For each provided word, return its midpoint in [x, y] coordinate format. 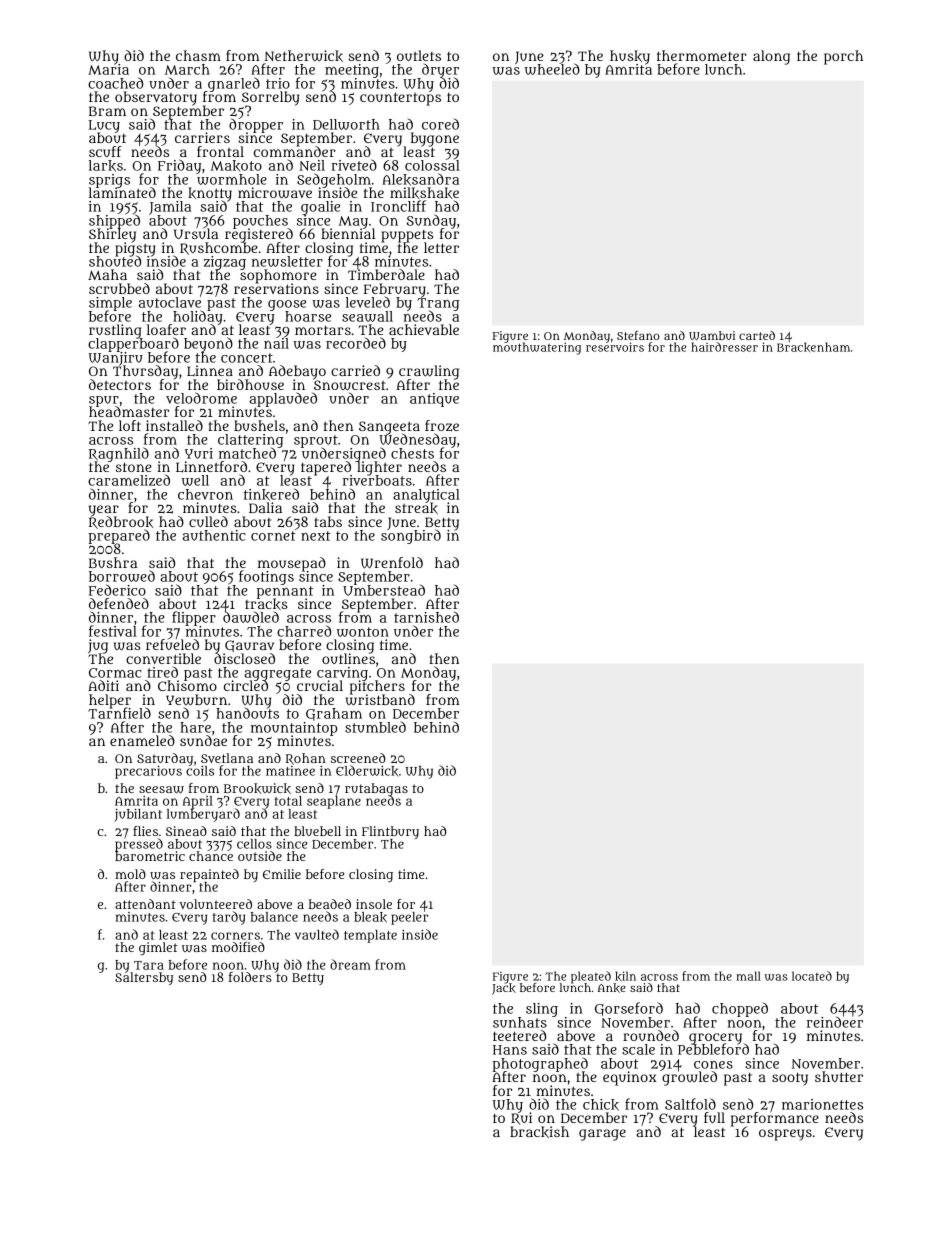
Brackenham [813, 347]
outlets [419, 55]
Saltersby [144, 979]
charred [304, 631]
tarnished [426, 617]
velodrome [201, 398]
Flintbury [390, 832]
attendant [145, 904]
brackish [539, 1132]
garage [602, 1135]
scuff [105, 151]
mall [748, 976]
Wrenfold [392, 563]
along [771, 57]
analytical [426, 496]
